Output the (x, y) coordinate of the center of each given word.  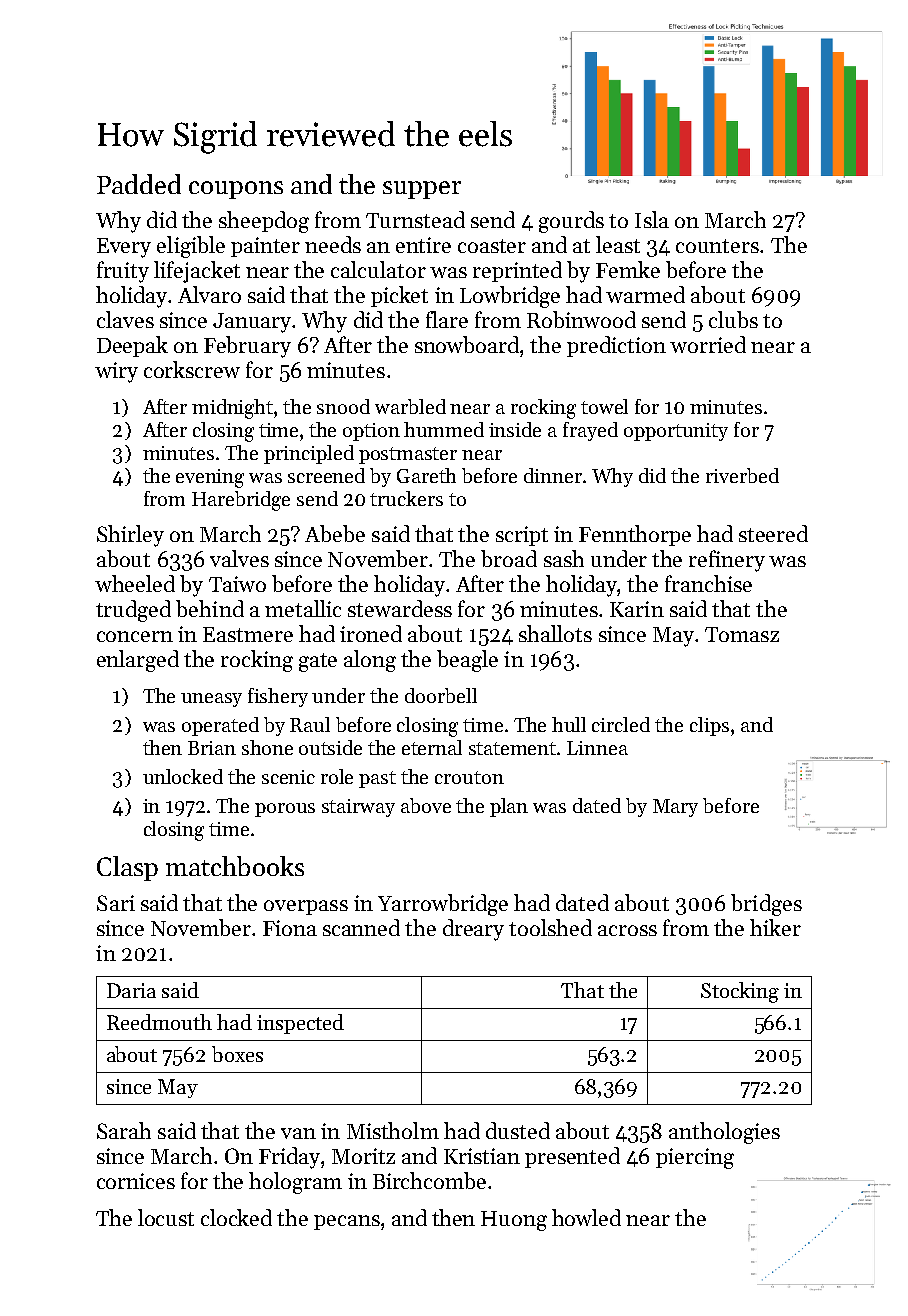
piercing (695, 1158)
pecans (347, 1222)
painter (265, 247)
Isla (652, 219)
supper (422, 190)
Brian (212, 748)
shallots (555, 633)
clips (709, 726)
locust (166, 1217)
